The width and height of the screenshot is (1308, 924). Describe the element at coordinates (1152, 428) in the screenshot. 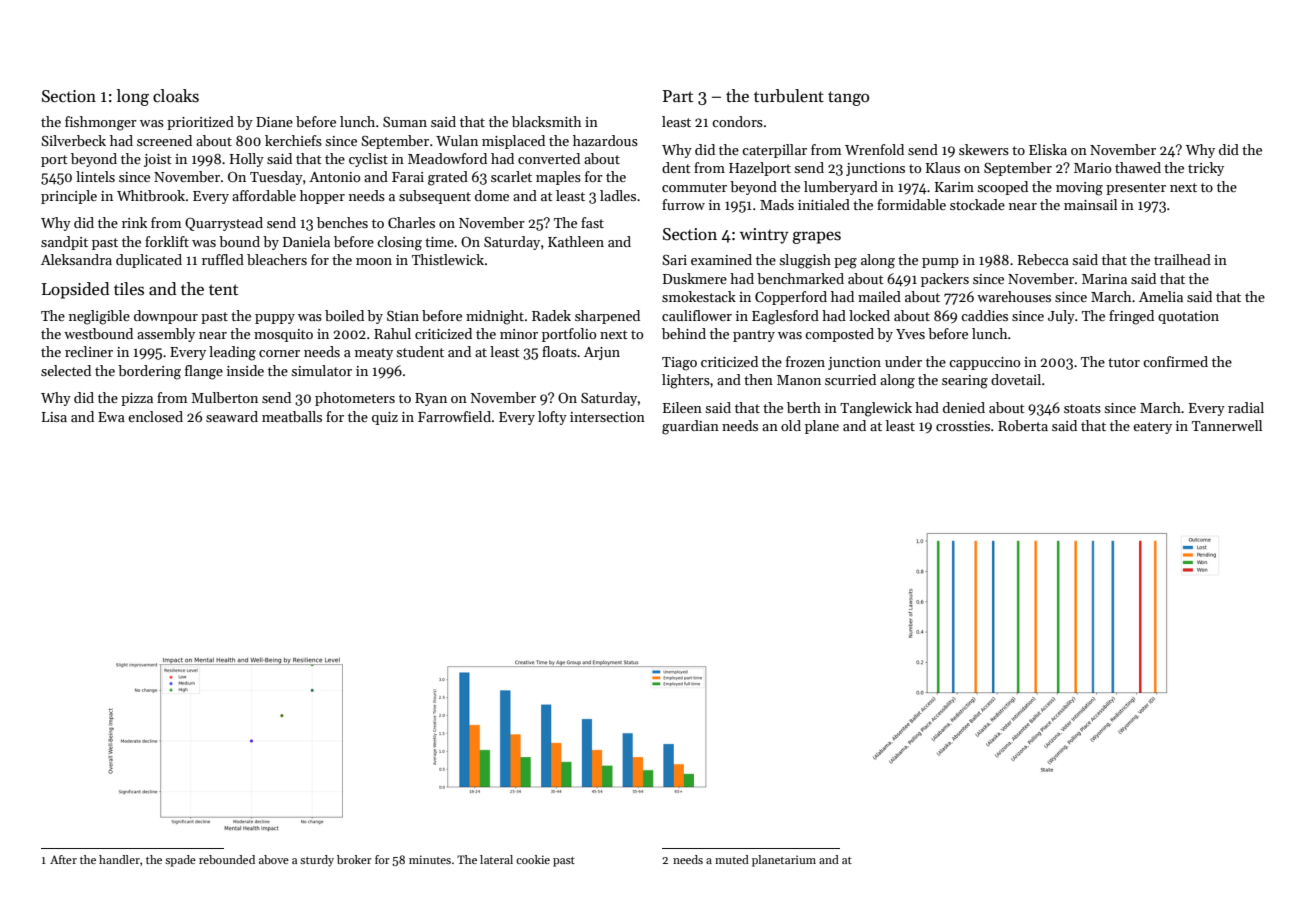

I see `eatery` at that location.
